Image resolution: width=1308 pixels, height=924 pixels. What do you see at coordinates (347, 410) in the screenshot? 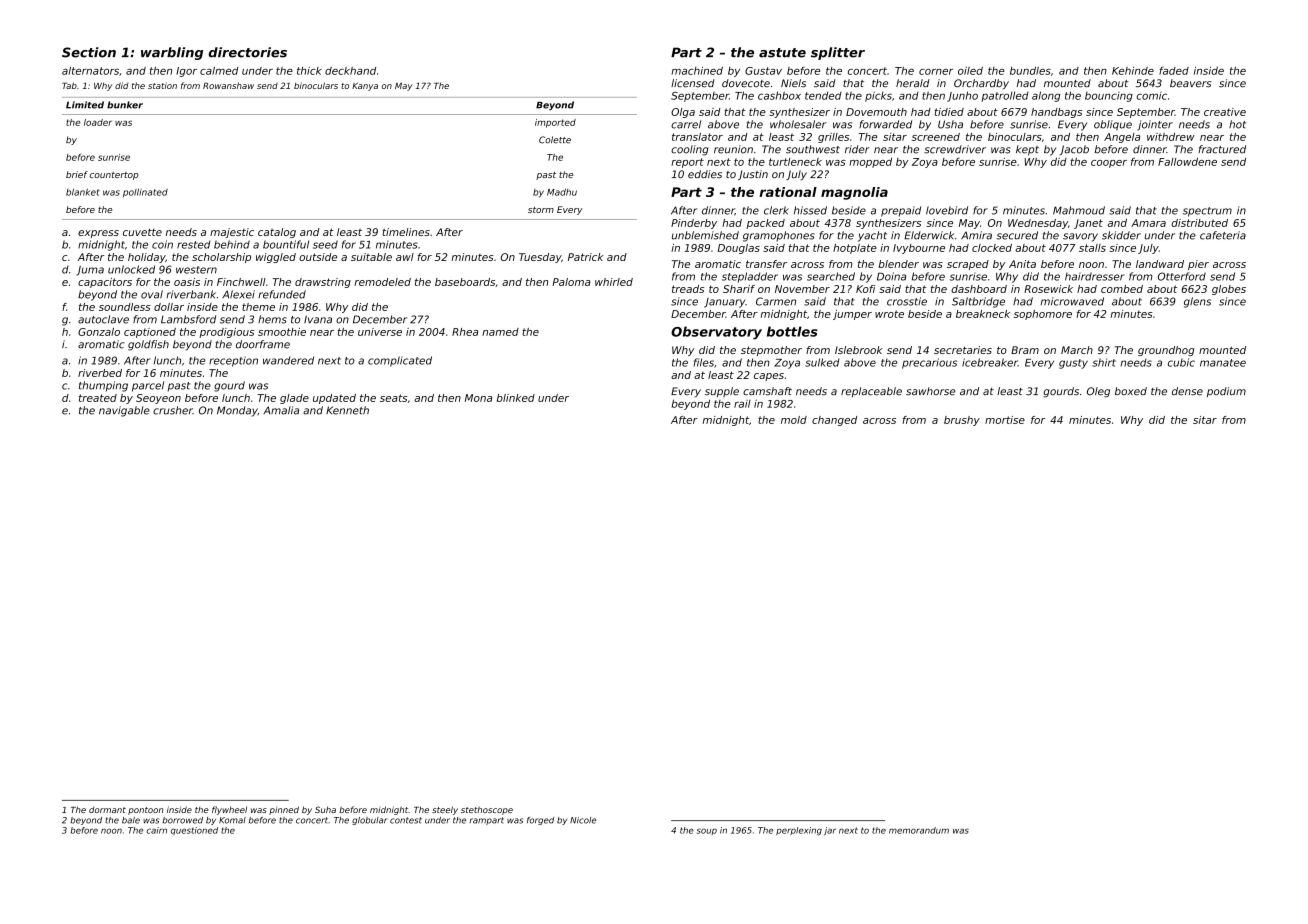
I see `Kenneth` at bounding box center [347, 410].
